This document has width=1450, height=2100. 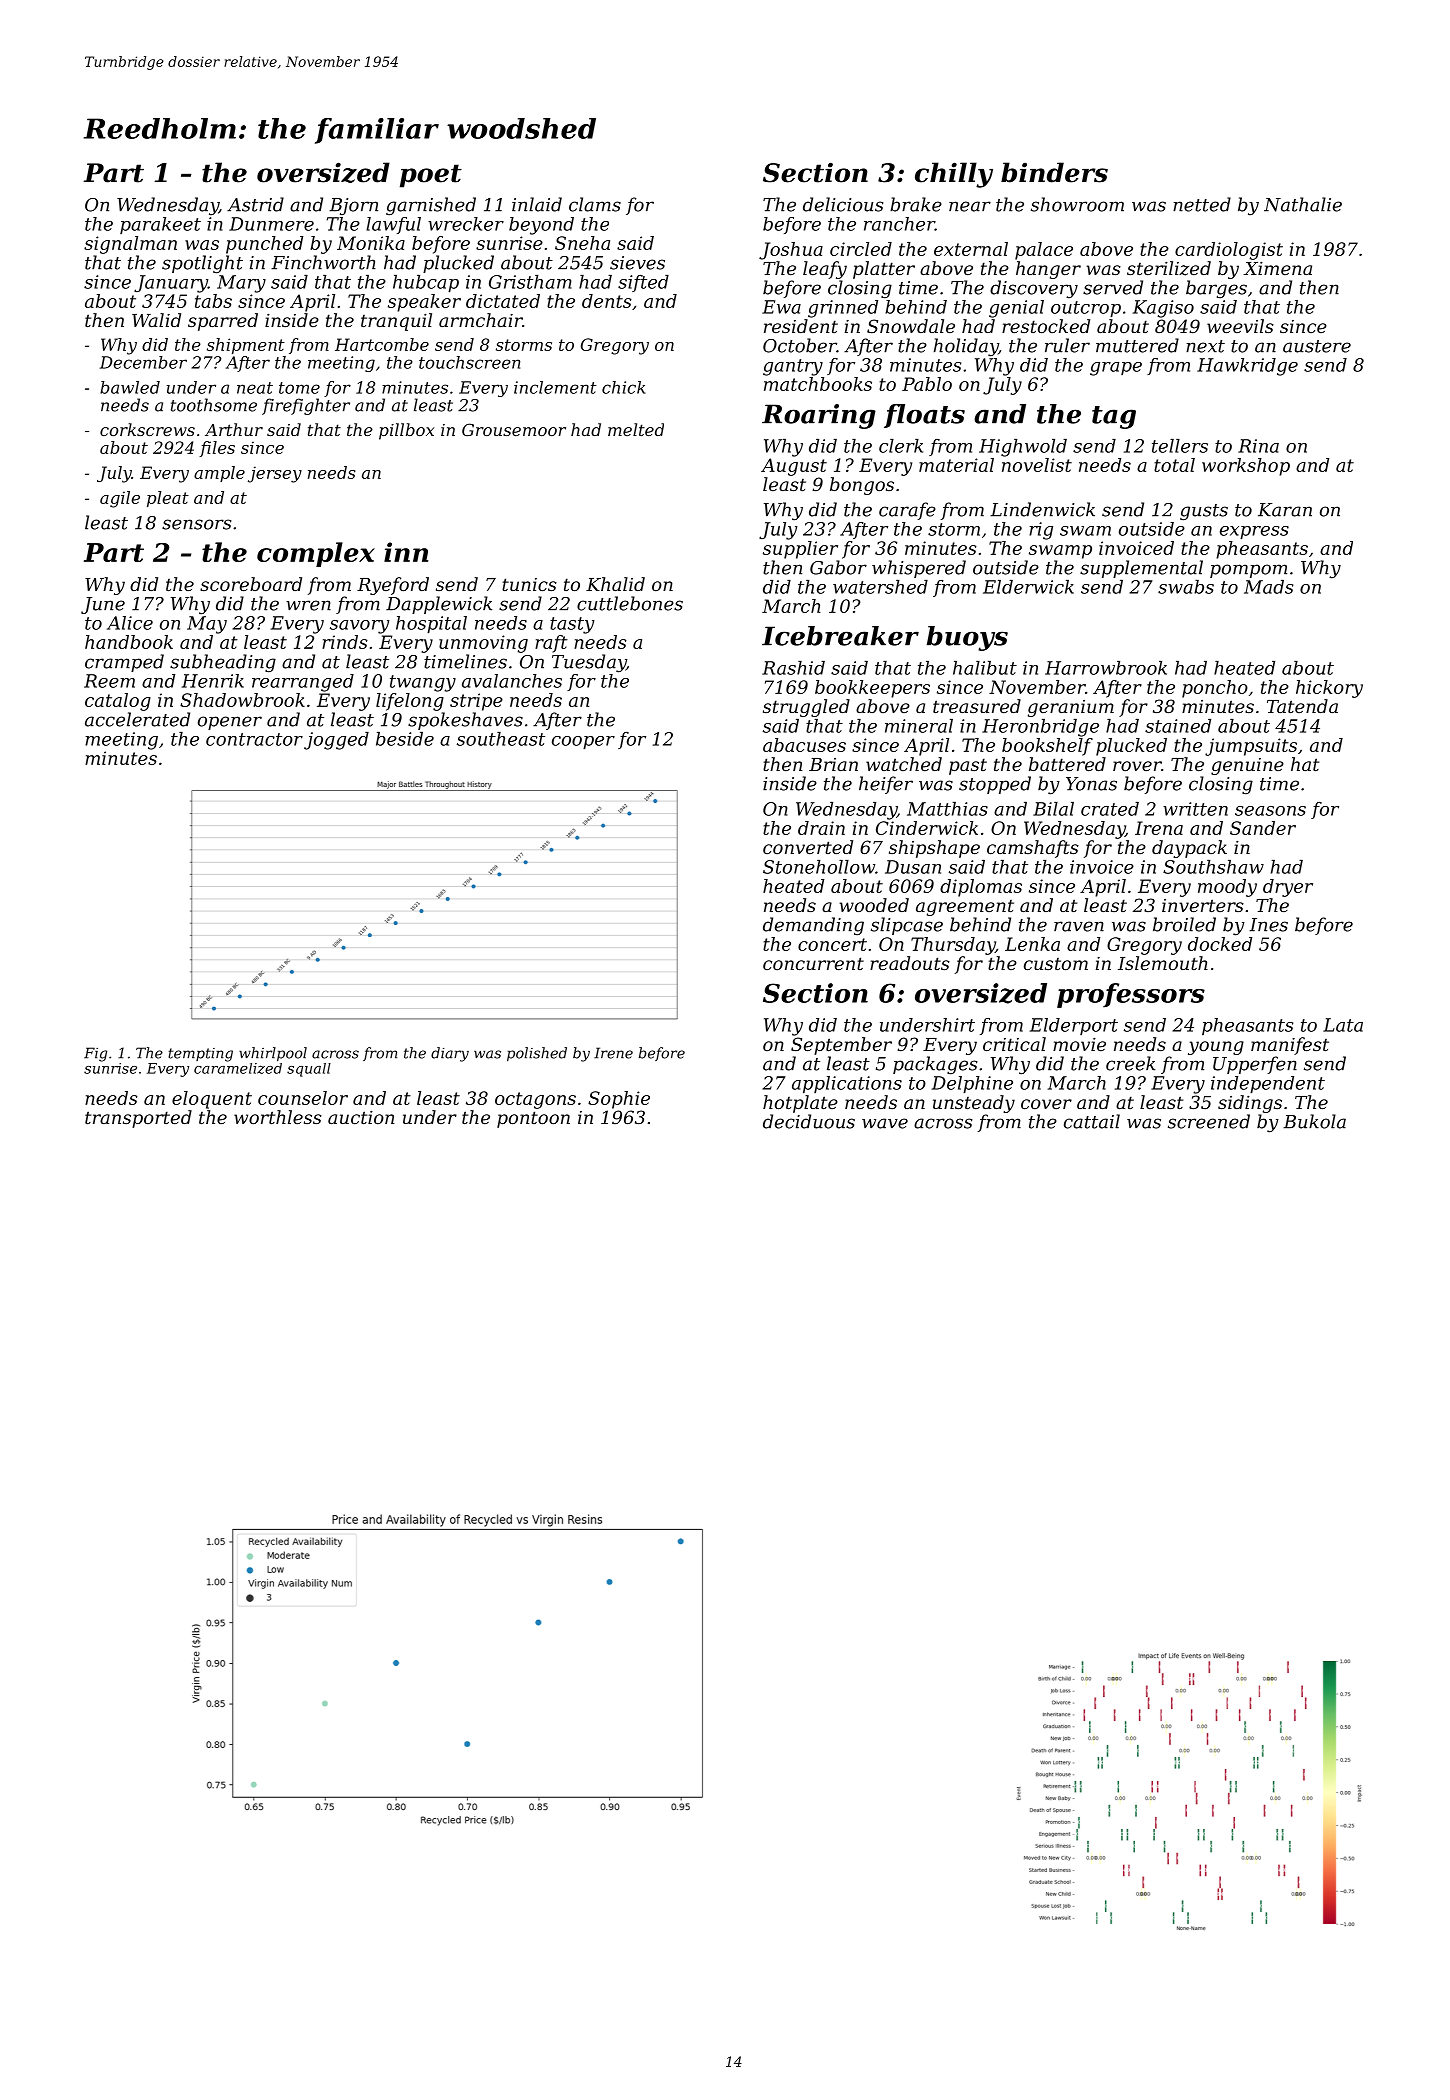 What do you see at coordinates (405, 739) in the document?
I see `beside` at bounding box center [405, 739].
